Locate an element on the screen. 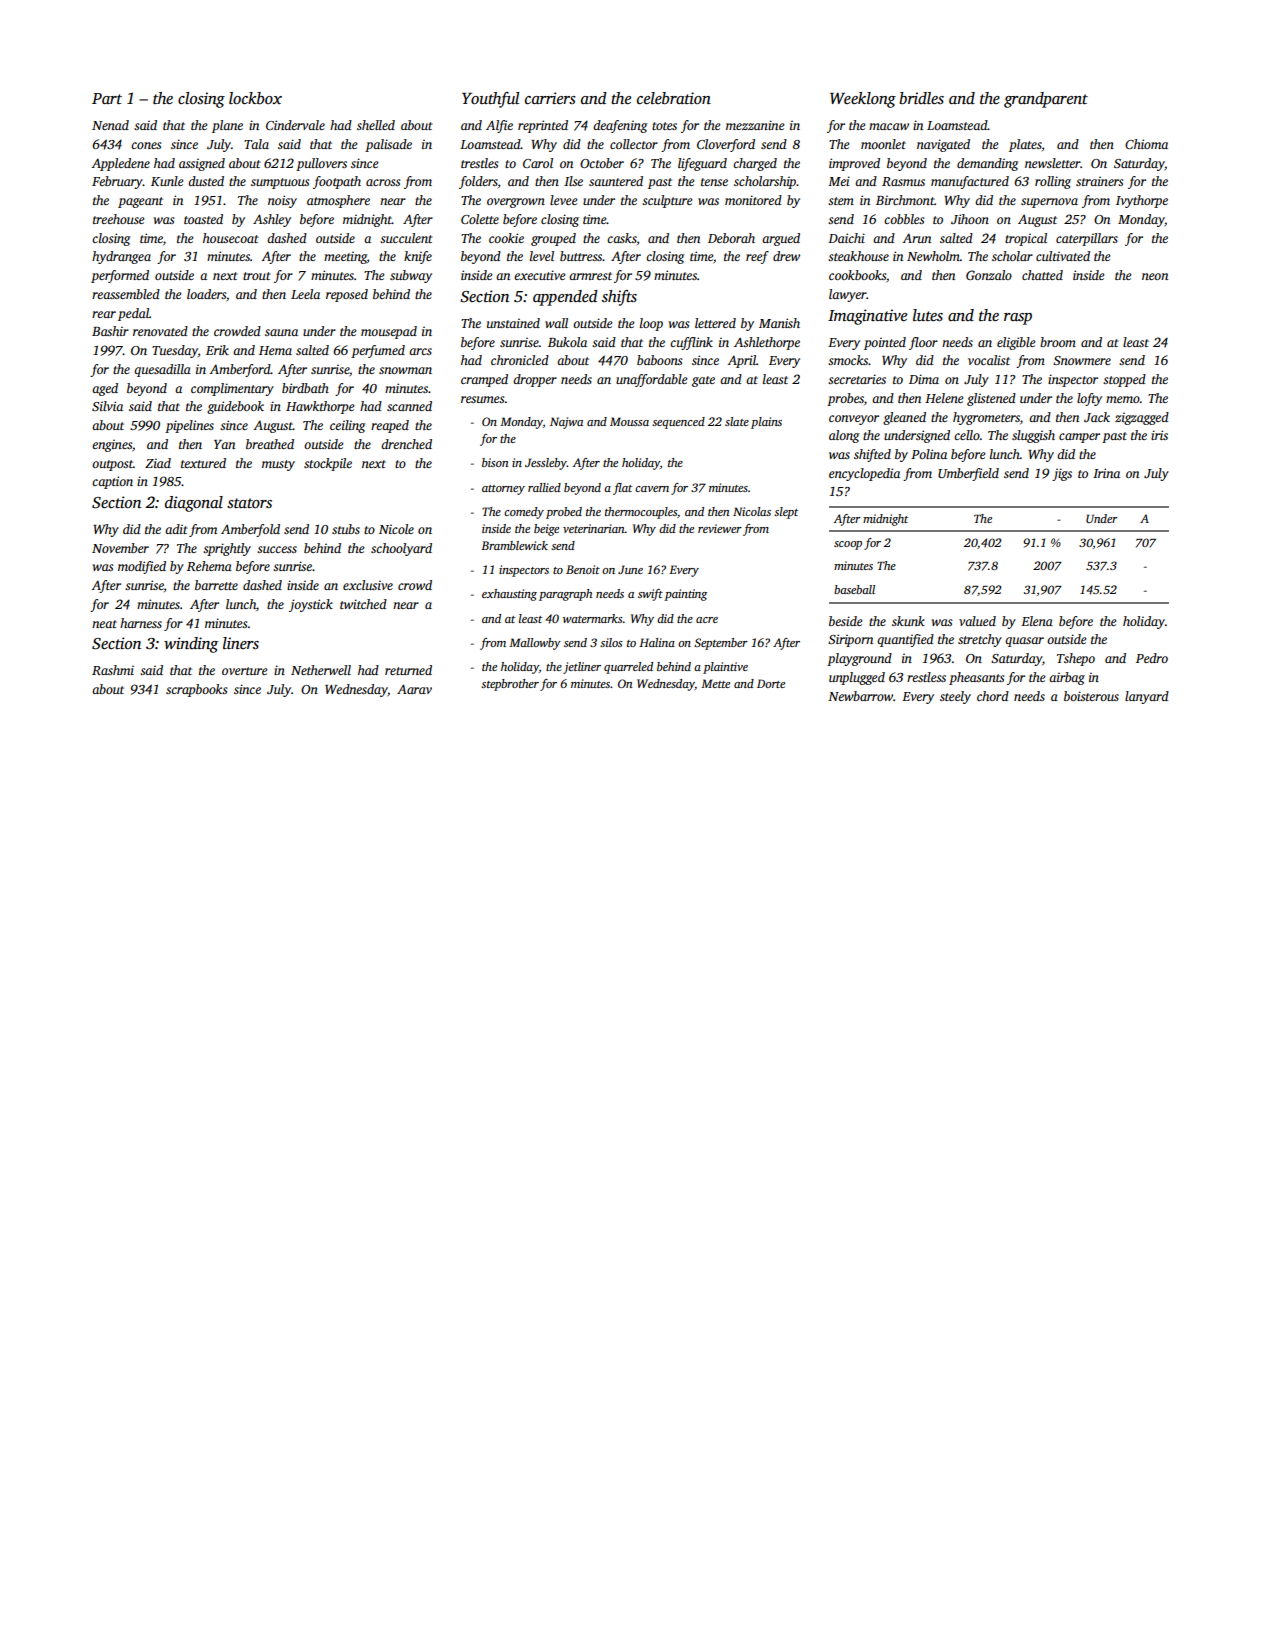 The width and height of the screenshot is (1261, 1631). Mallowby is located at coordinates (535, 644).
